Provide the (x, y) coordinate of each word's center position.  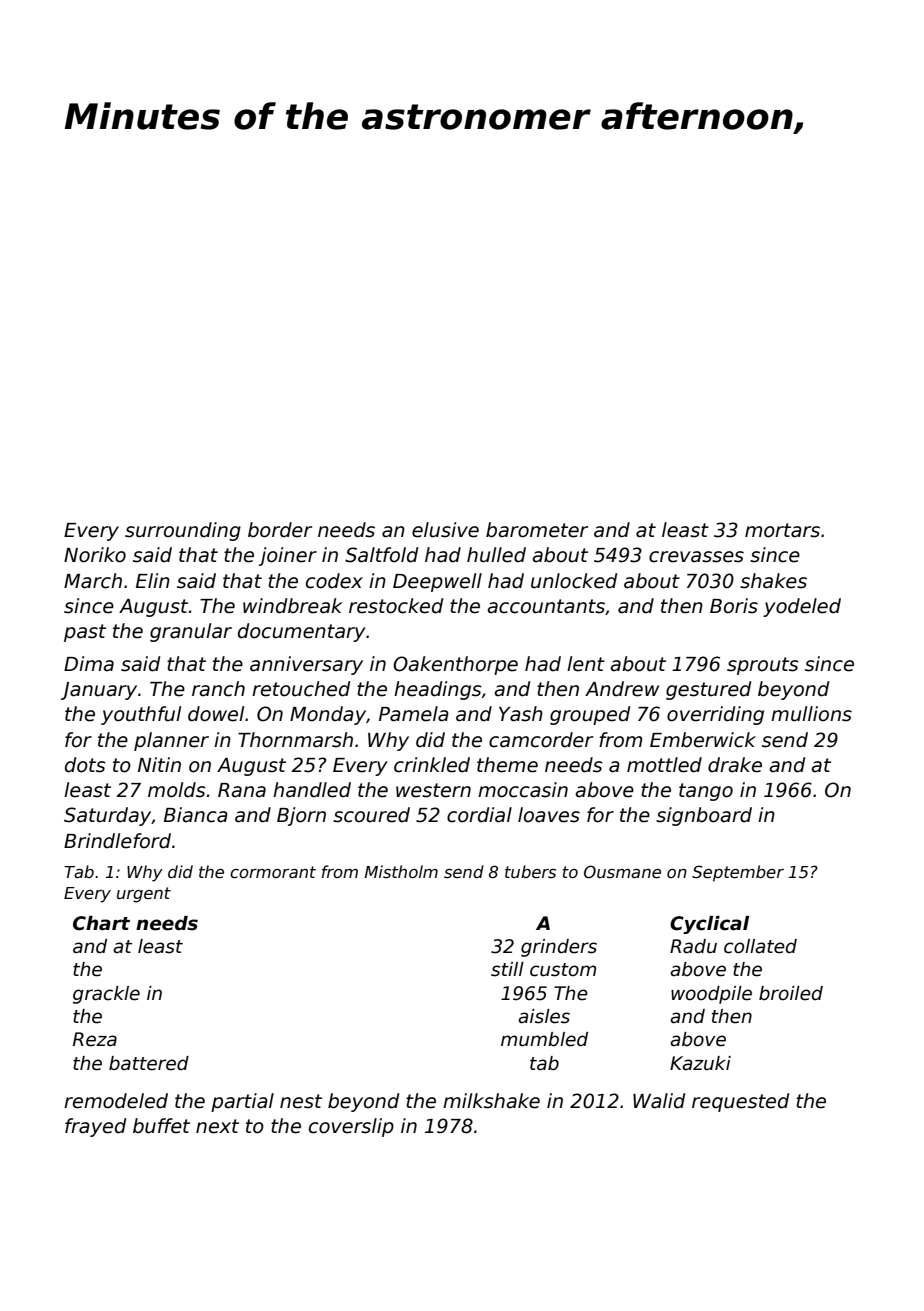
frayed (95, 1127)
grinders (559, 948)
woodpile (711, 995)
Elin (153, 580)
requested (740, 1102)
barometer (537, 530)
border (280, 530)
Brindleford (117, 841)
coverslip (351, 1127)
